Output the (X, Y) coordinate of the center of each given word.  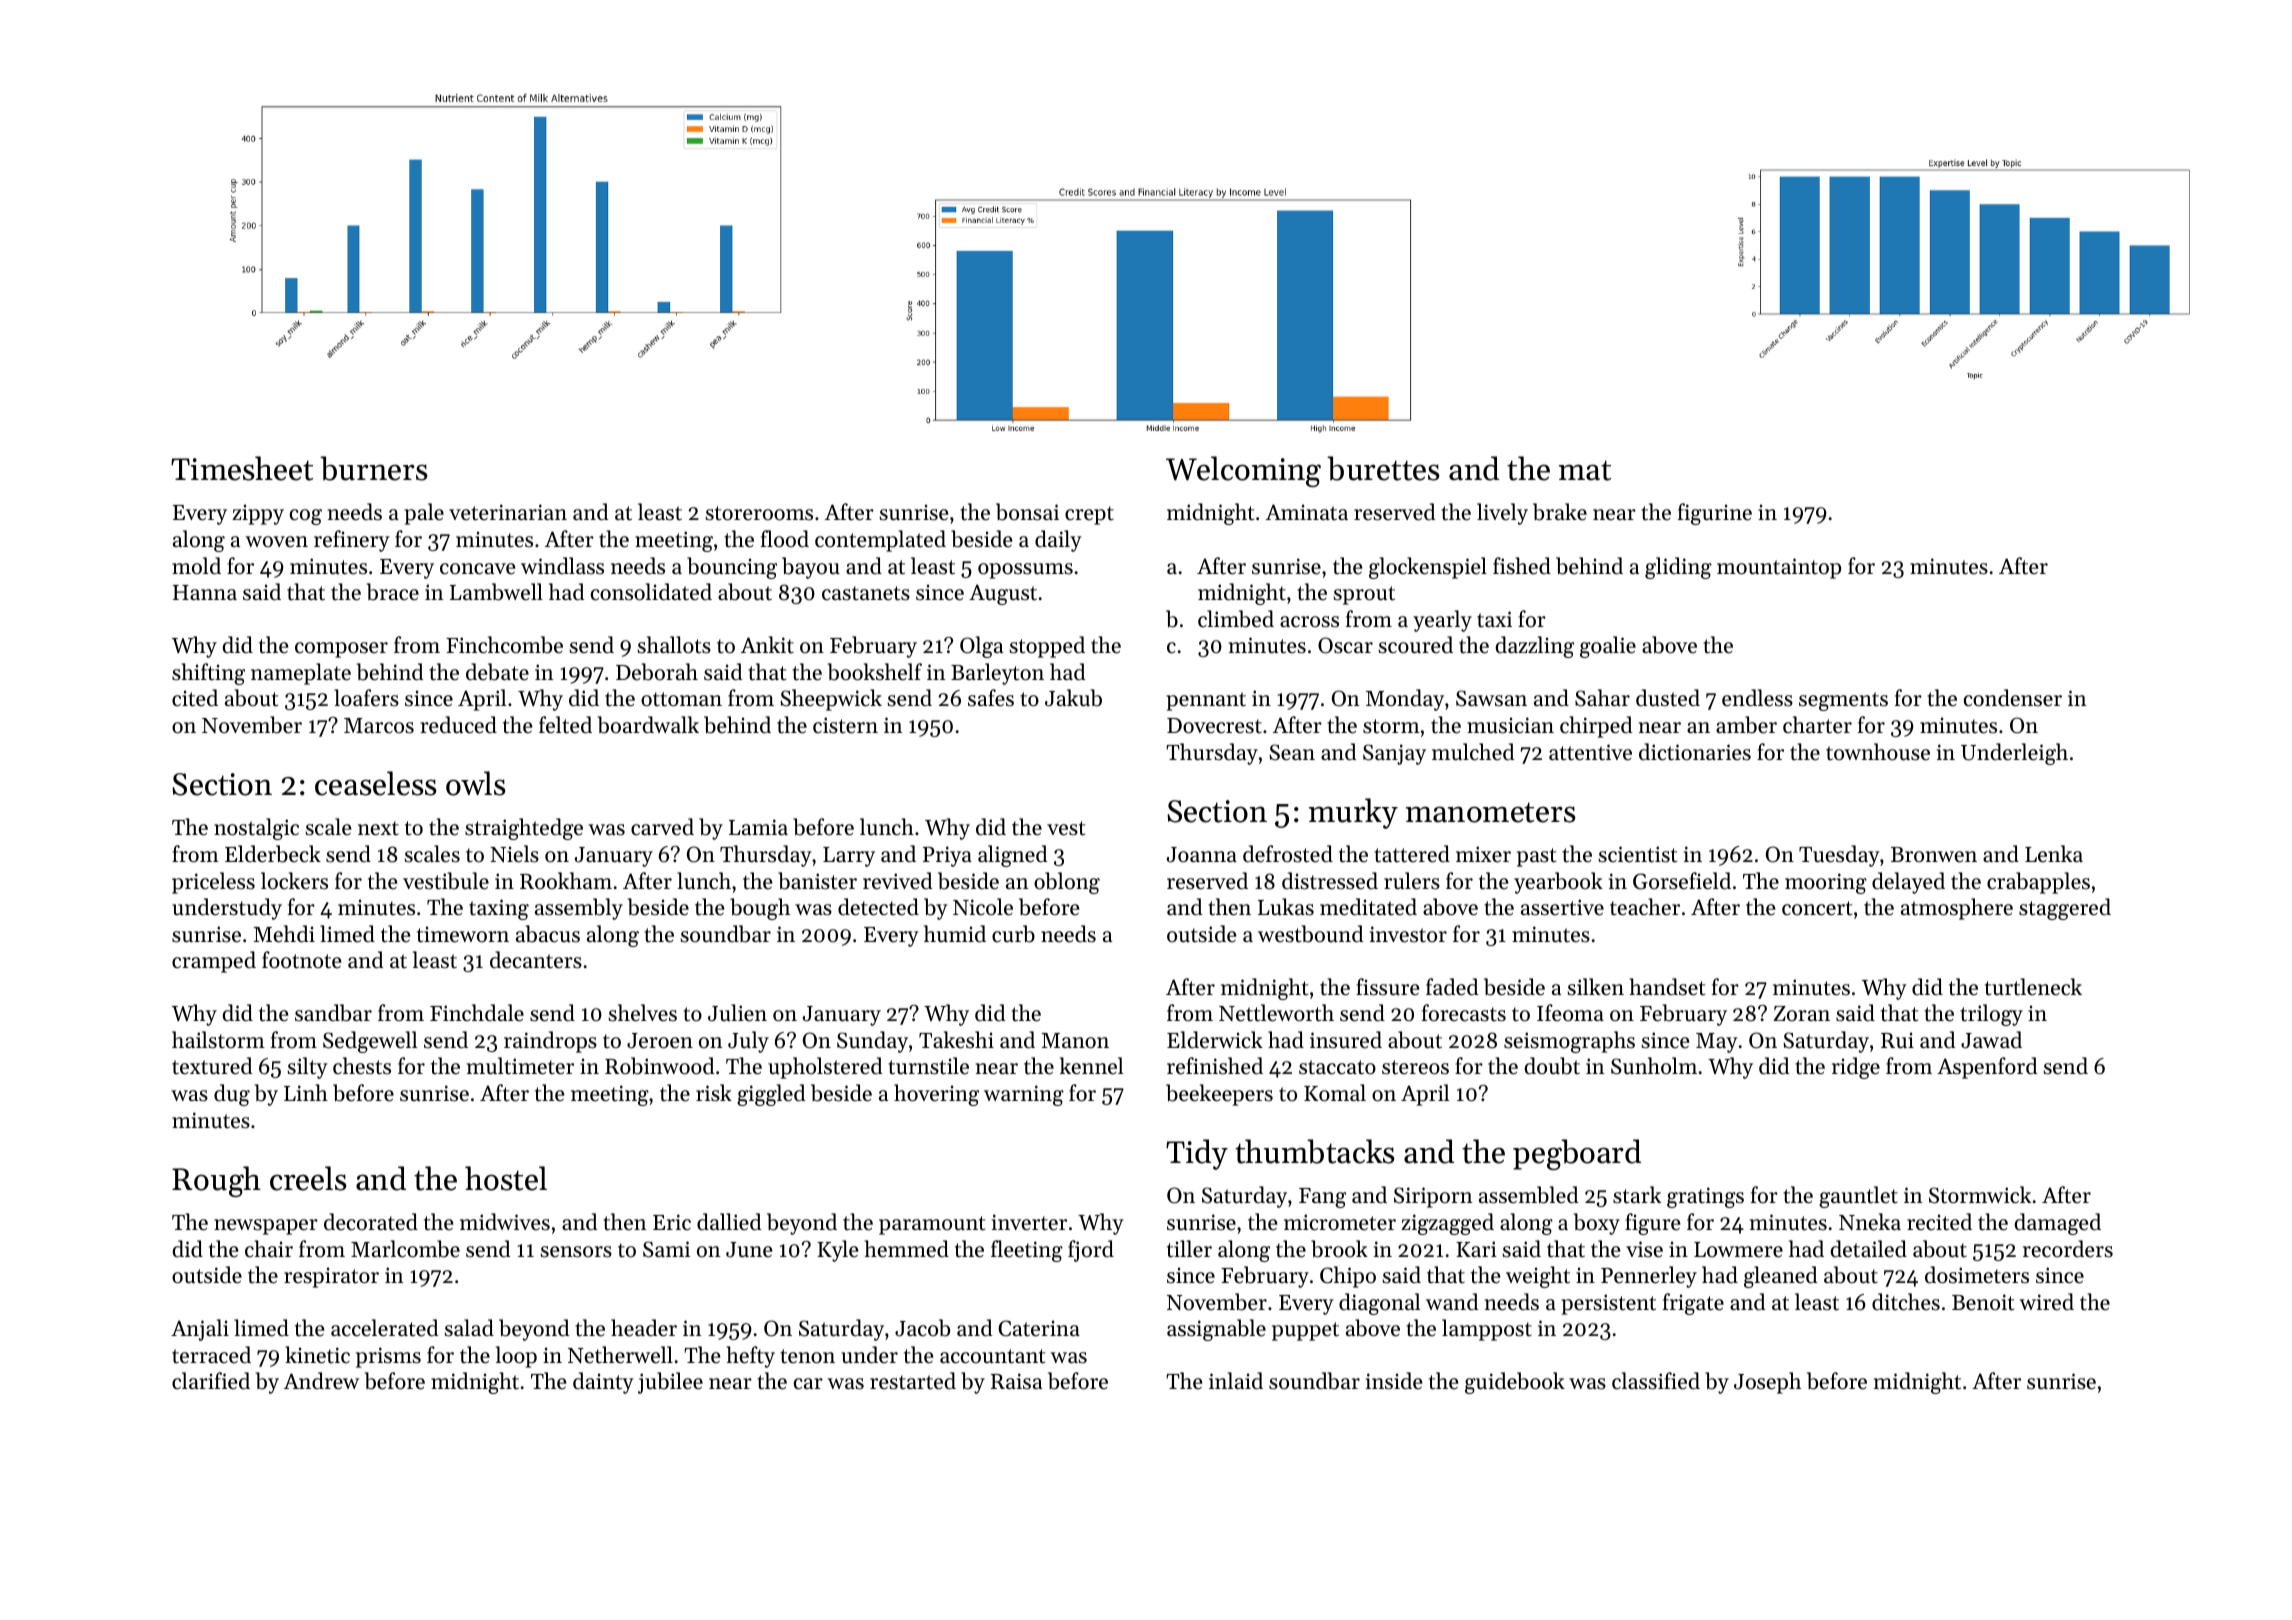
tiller (1189, 1249)
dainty (603, 1383)
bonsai (1027, 512)
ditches (1906, 1302)
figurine (1715, 514)
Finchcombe (504, 645)
